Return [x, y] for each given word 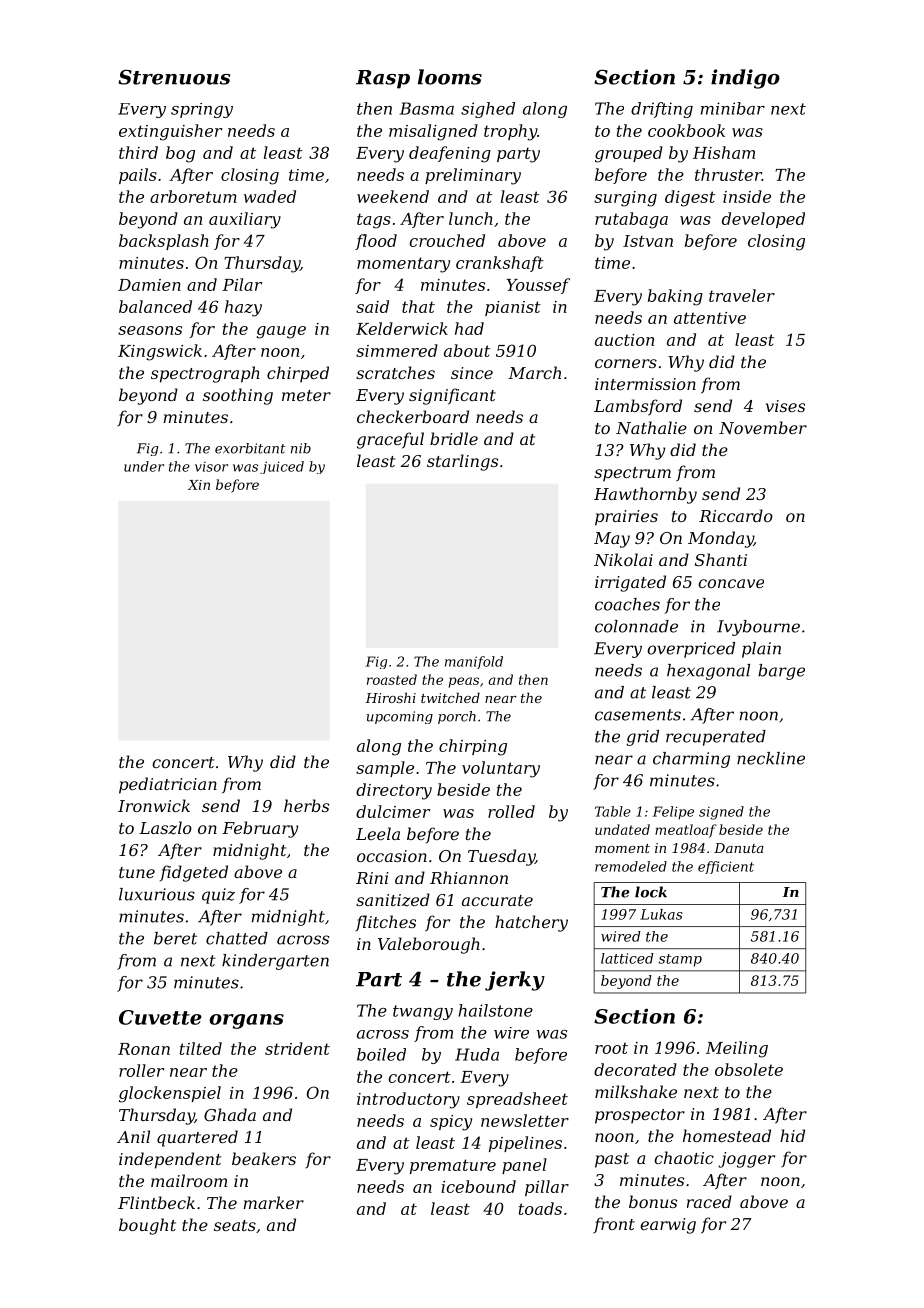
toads [540, 1208]
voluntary [501, 769]
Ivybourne [758, 628]
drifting [662, 110]
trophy [510, 132]
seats [235, 1225]
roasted [392, 679]
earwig [668, 1226]
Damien [149, 285]
